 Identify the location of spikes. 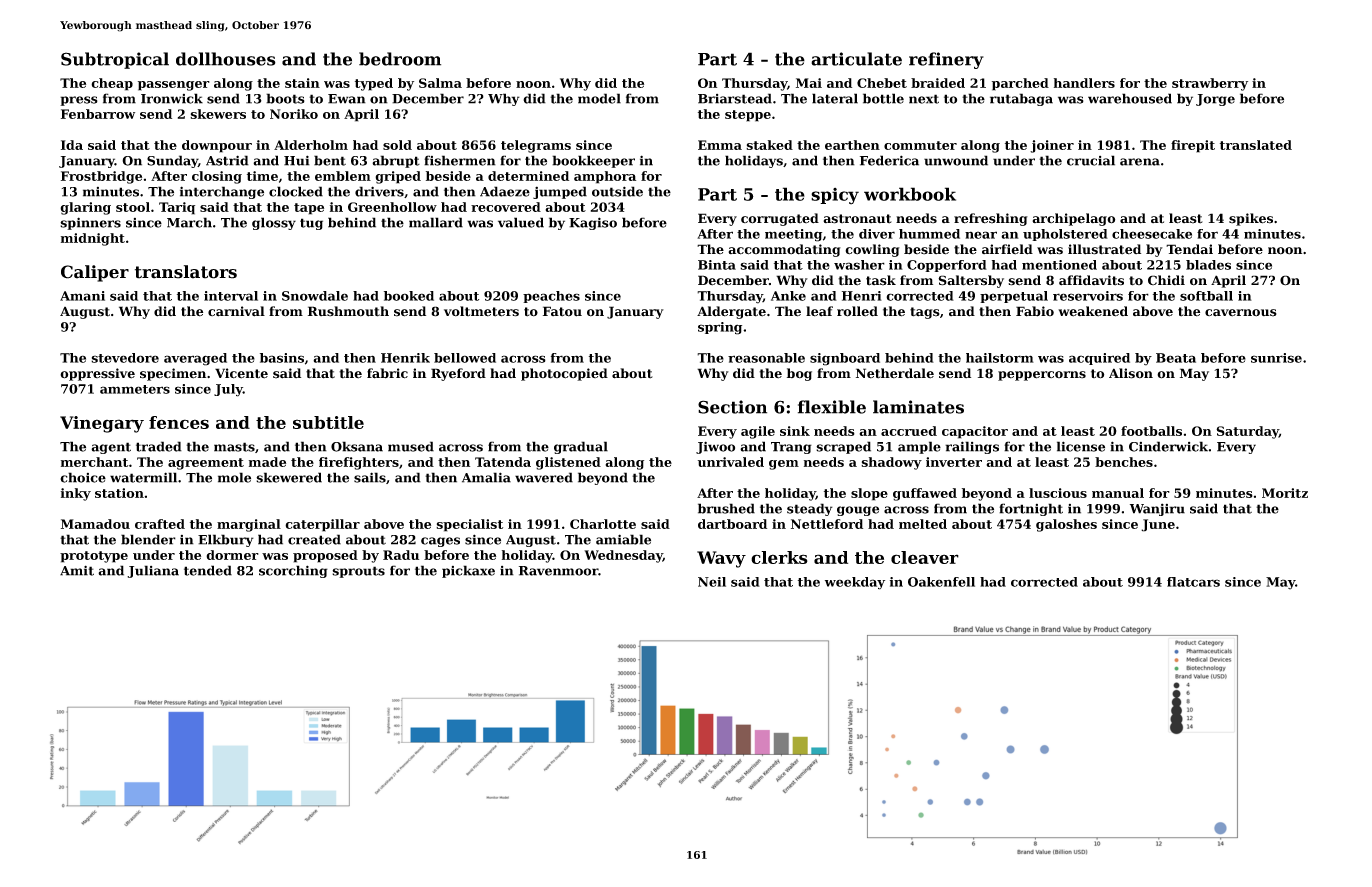
(1251, 219).
